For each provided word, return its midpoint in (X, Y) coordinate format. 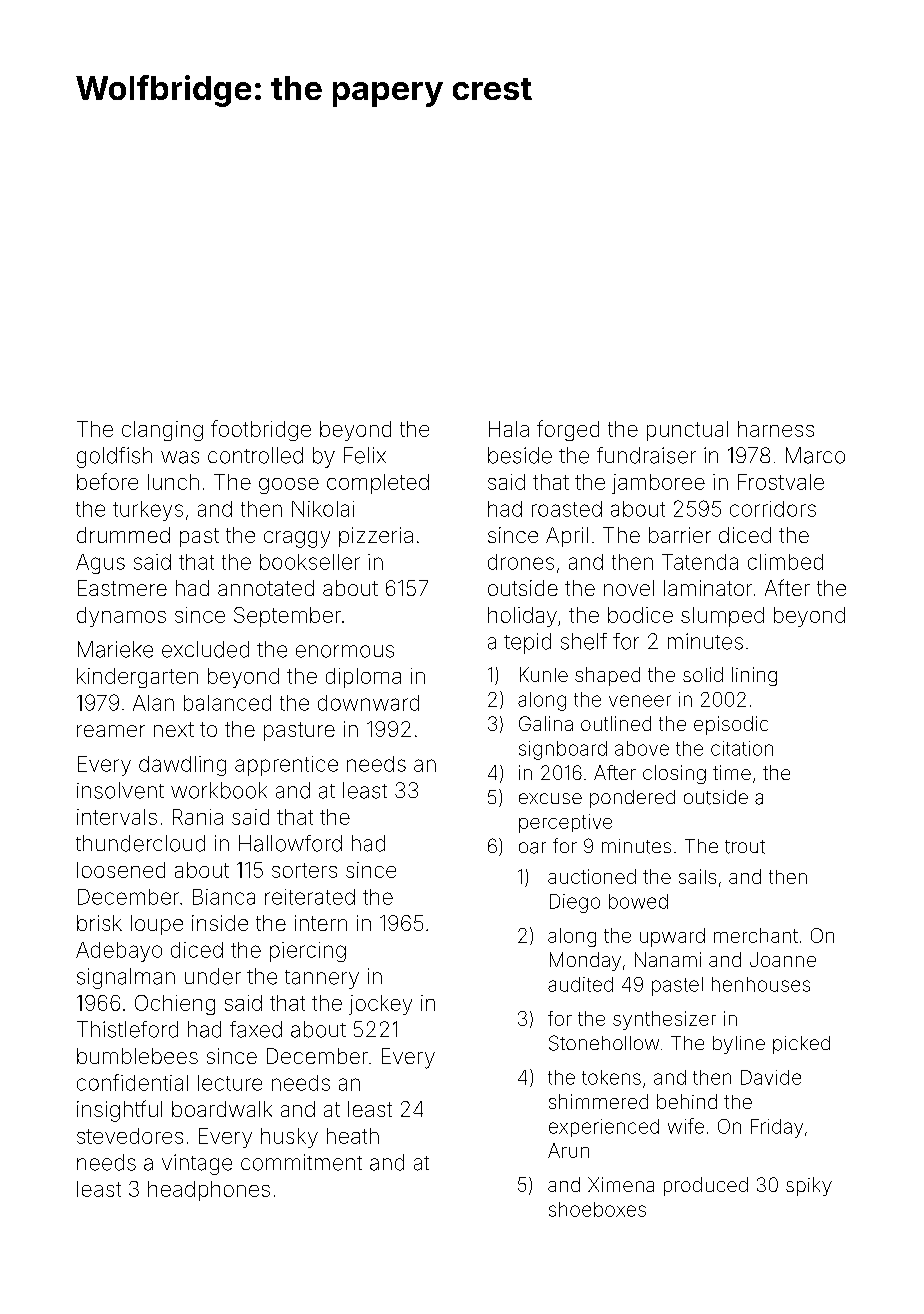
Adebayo (119, 952)
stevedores (130, 1136)
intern (321, 923)
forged (568, 430)
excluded (205, 649)
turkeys (148, 511)
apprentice (286, 766)
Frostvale (781, 482)
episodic (731, 725)
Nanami (668, 959)
